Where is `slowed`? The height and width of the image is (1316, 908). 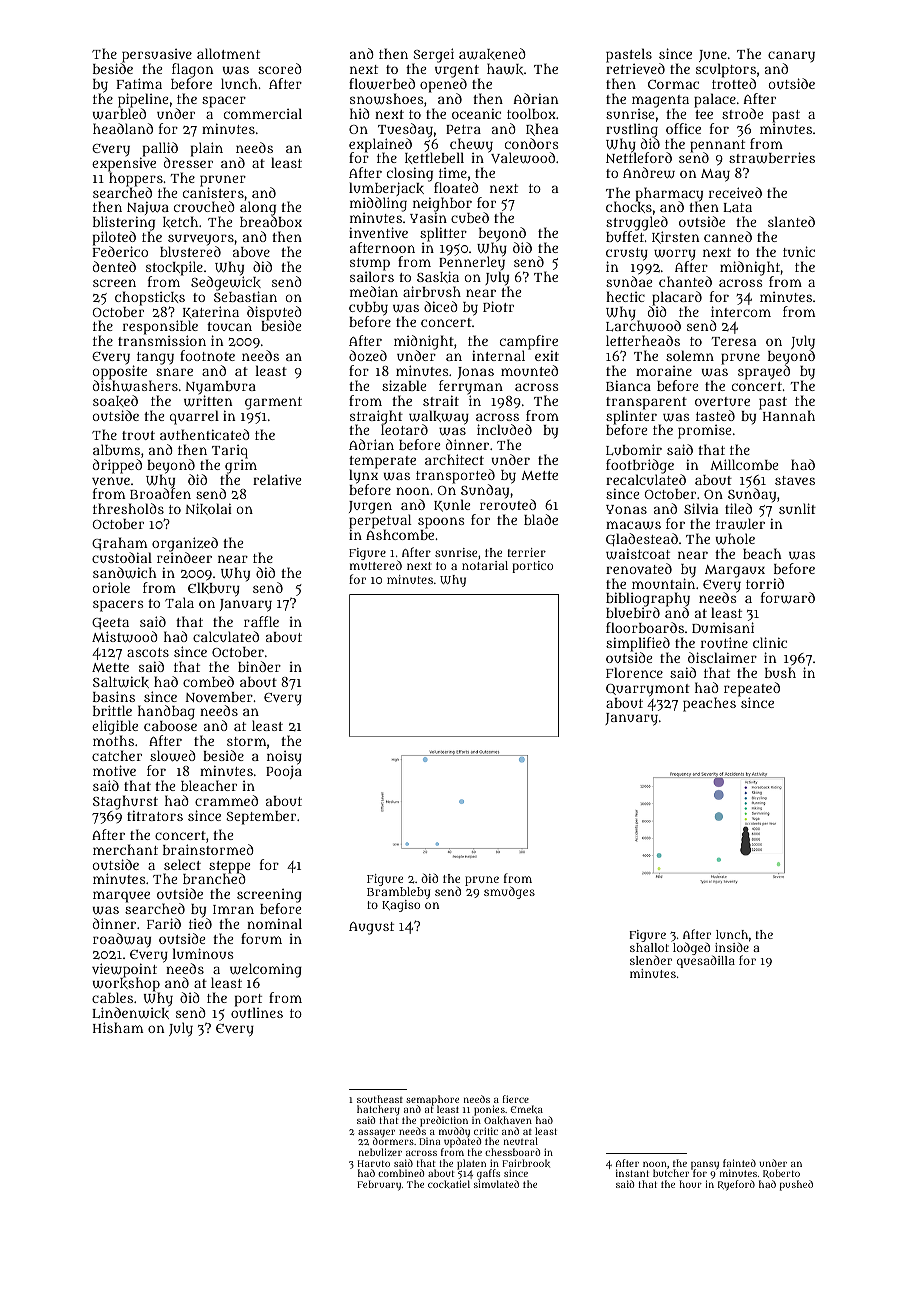 slowed is located at coordinates (173, 756).
